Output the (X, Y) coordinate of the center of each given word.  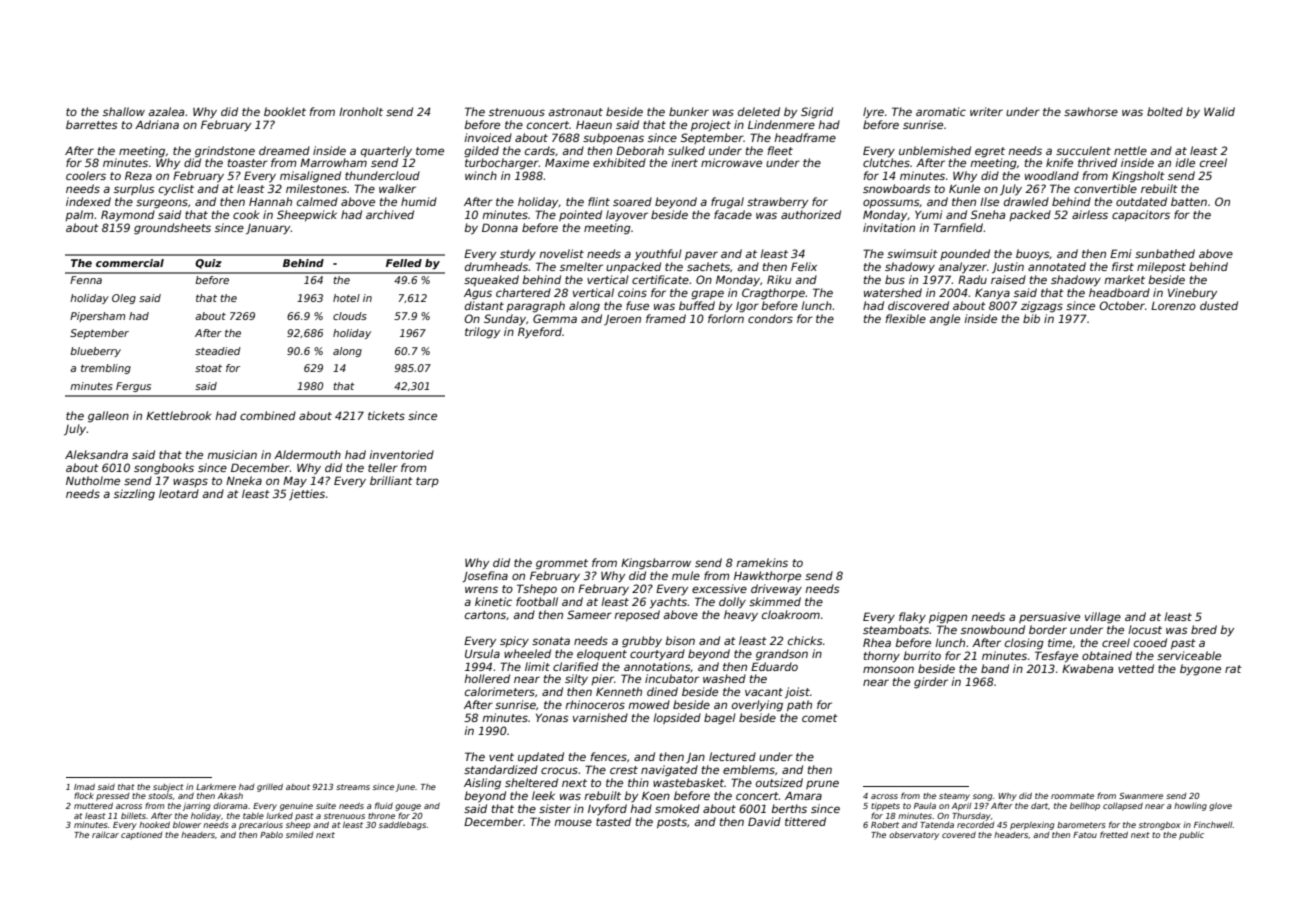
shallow (124, 111)
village (1103, 618)
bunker (689, 111)
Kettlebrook (178, 415)
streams (353, 787)
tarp (427, 482)
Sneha (988, 214)
